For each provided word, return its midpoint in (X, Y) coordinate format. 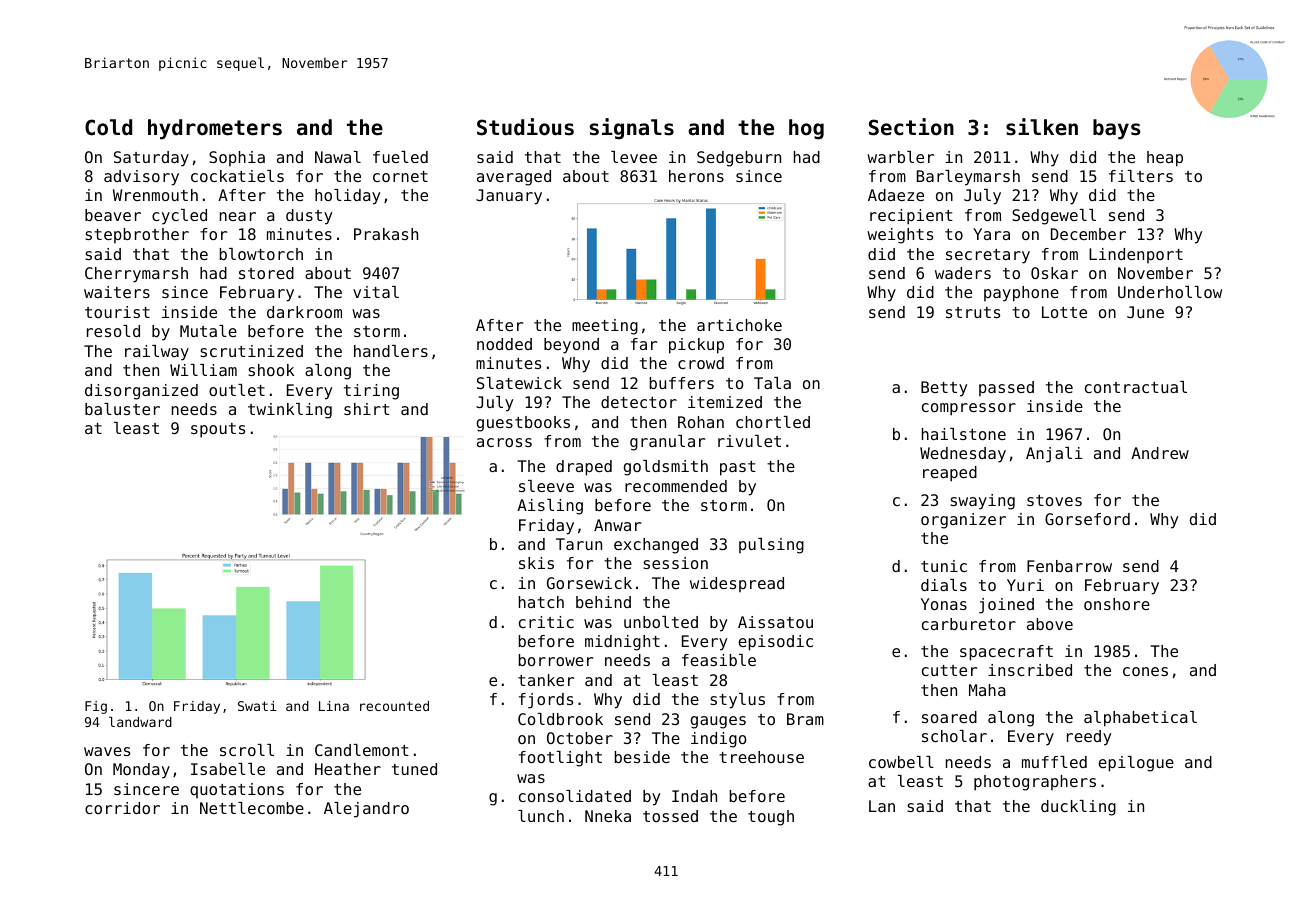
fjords (546, 701)
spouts (218, 430)
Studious (525, 127)
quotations (237, 791)
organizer (963, 521)
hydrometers (215, 129)
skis (536, 563)
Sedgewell (1054, 217)
